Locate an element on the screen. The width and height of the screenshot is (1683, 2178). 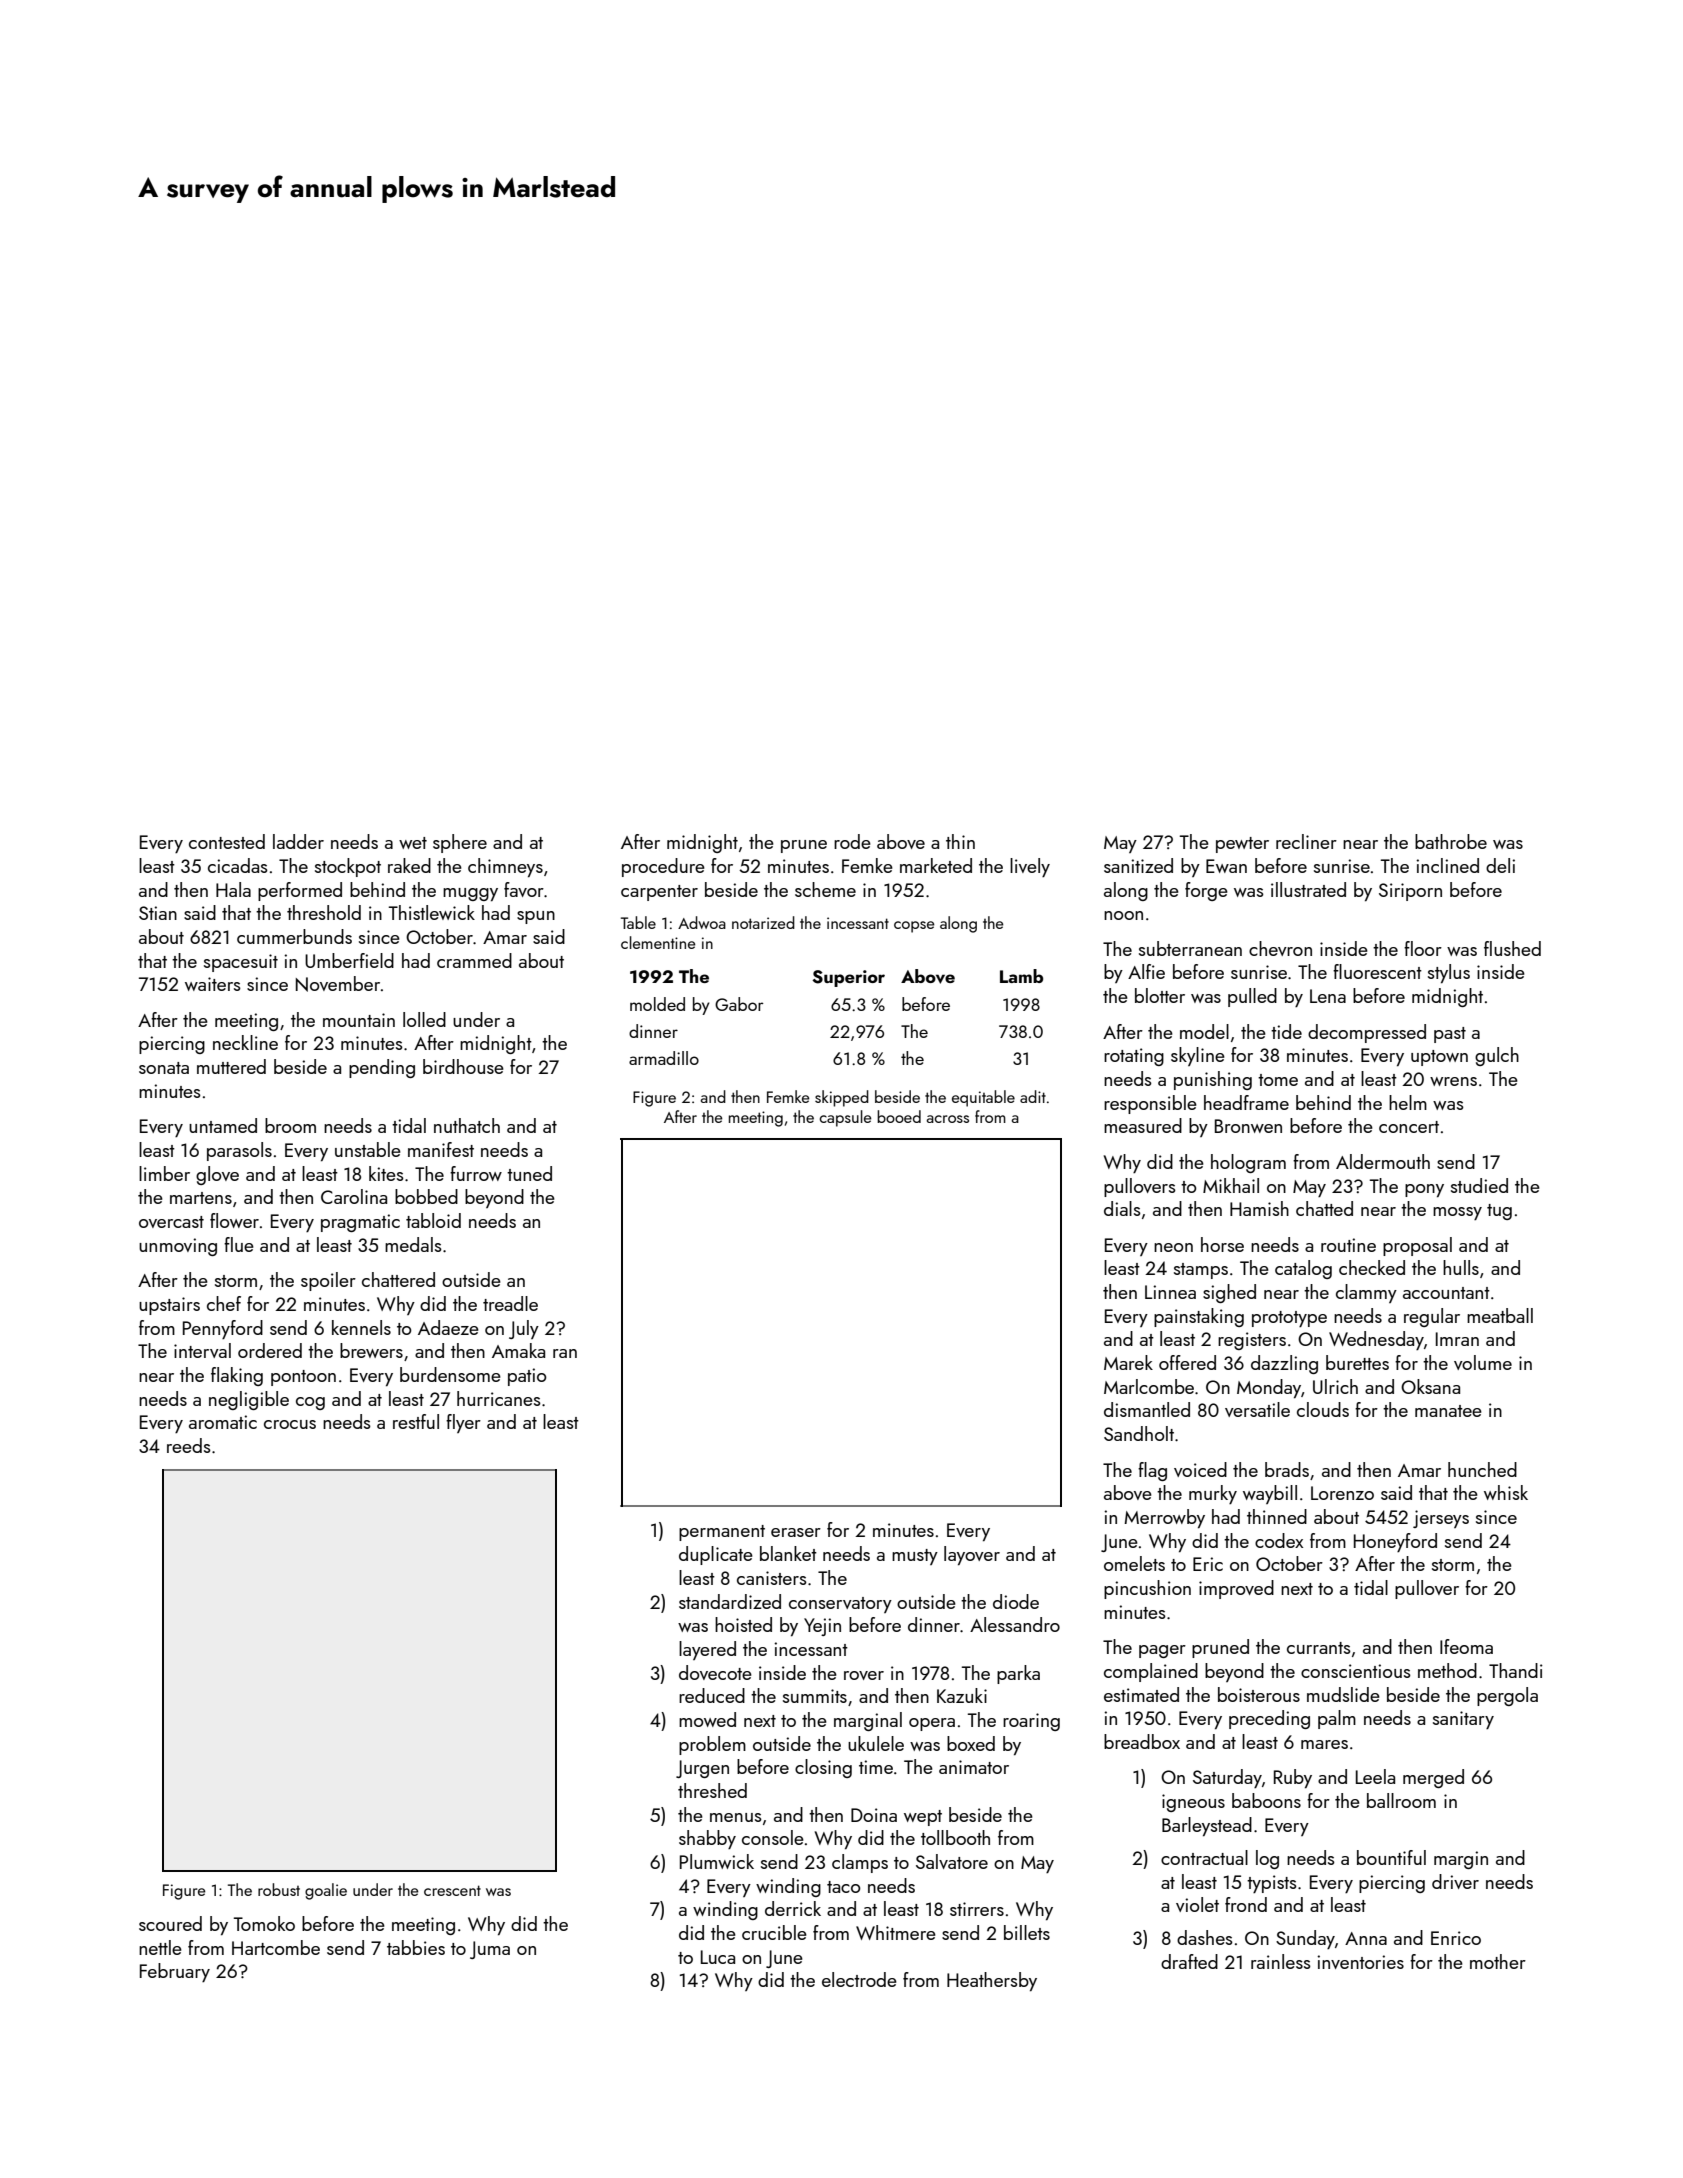
bathrobe is located at coordinates (1451, 841).
